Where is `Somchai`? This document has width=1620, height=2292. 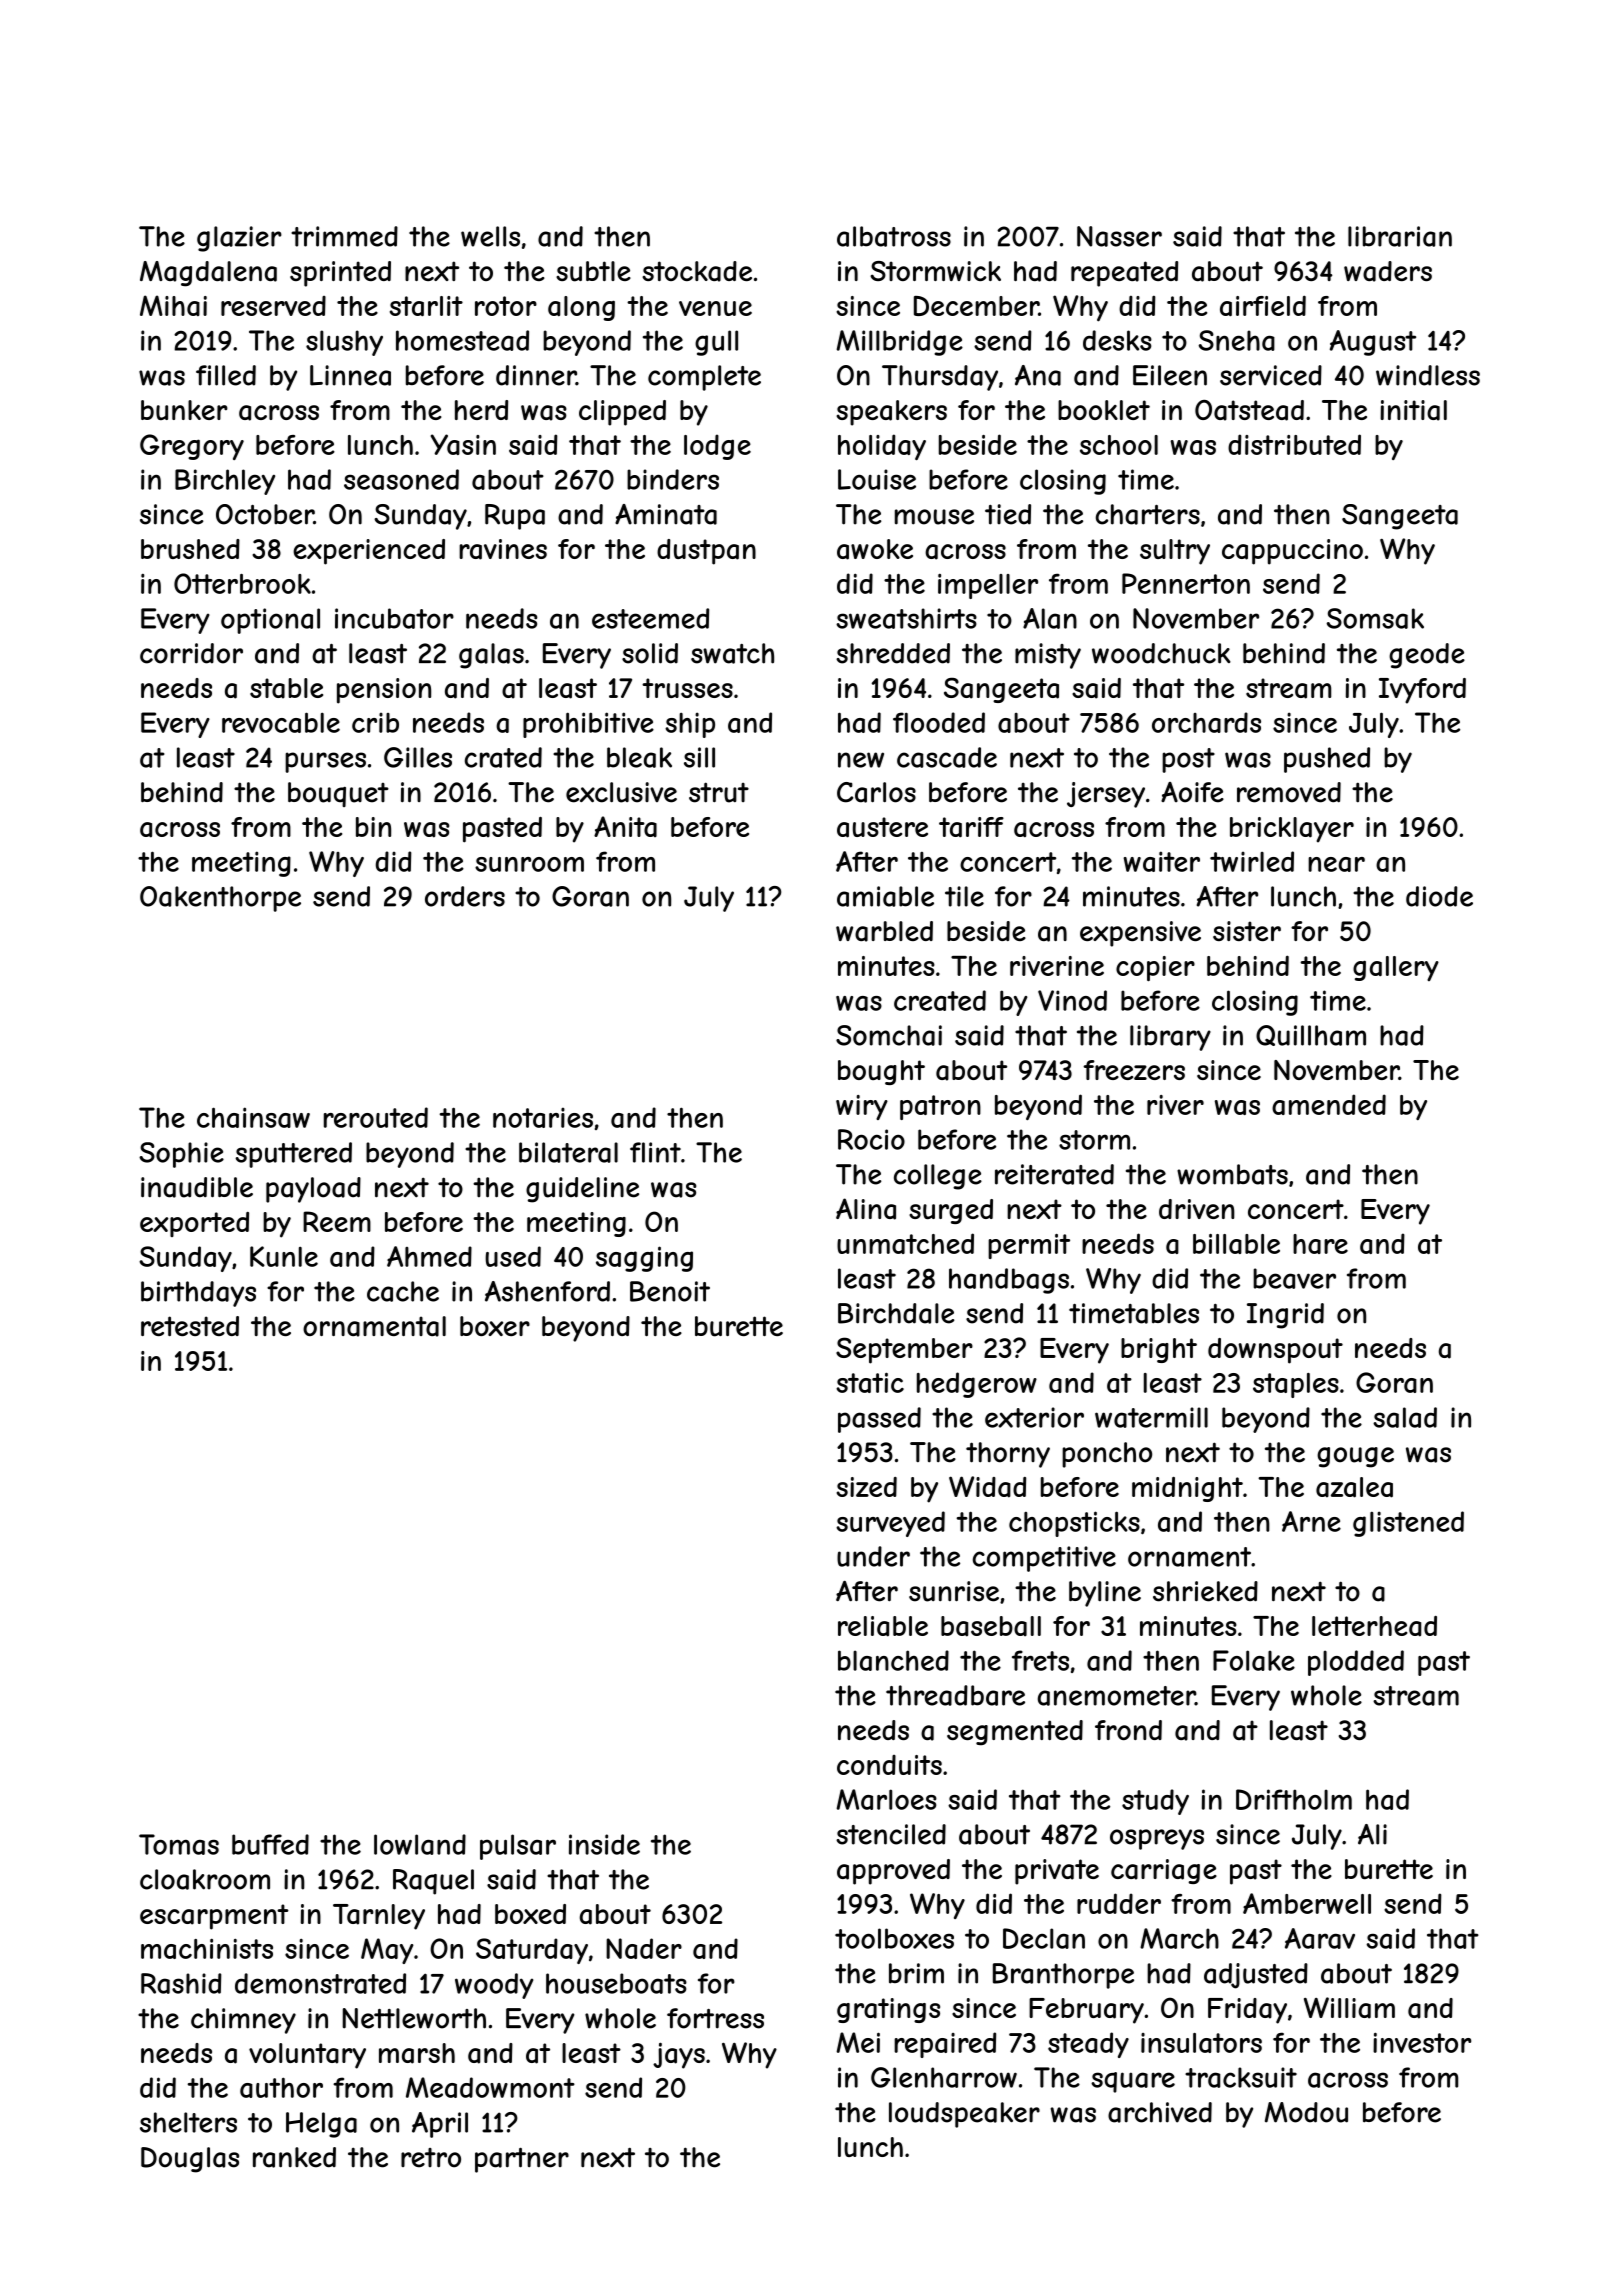
Somchai is located at coordinates (889, 1035).
